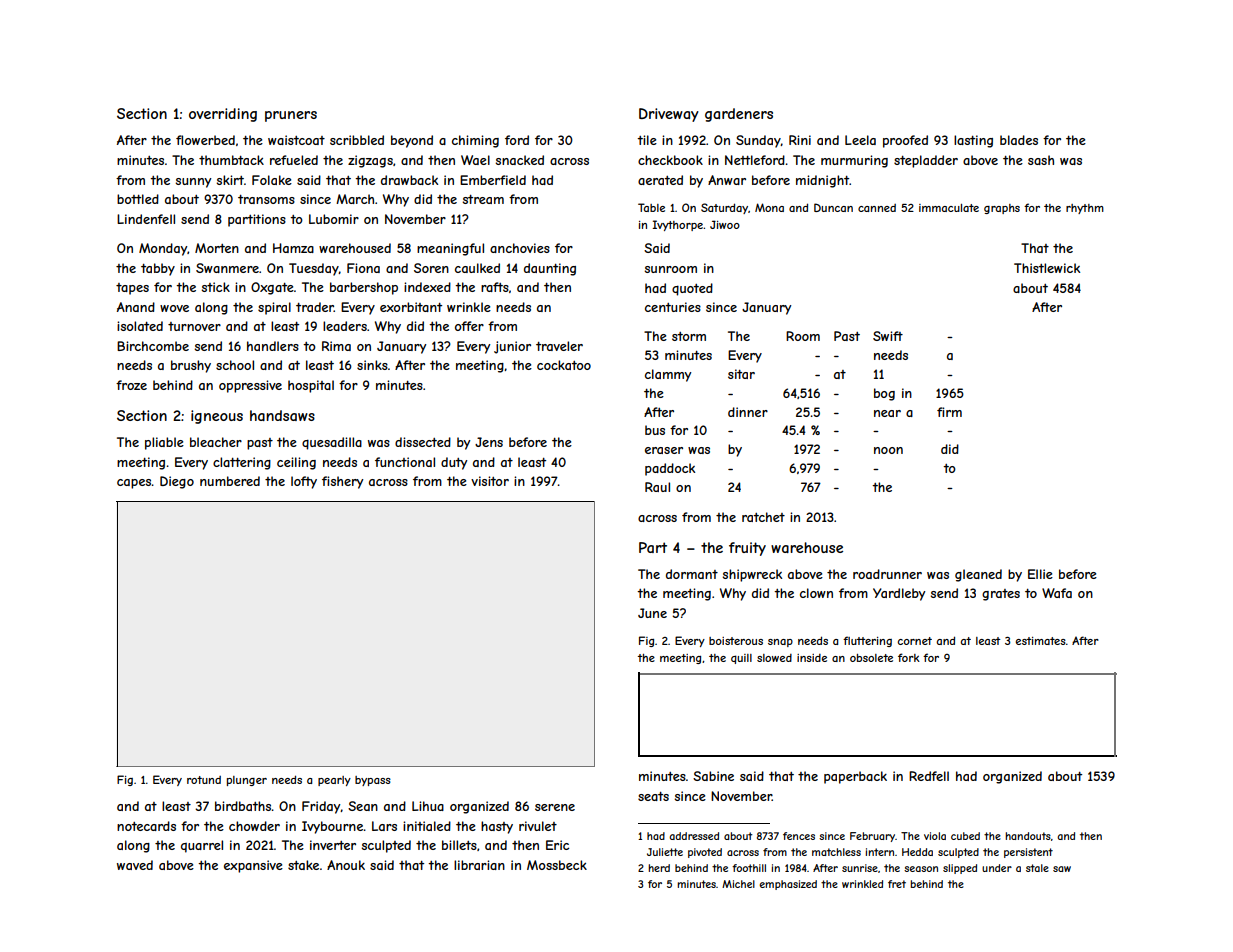 This screenshot has width=1233, height=952. What do you see at coordinates (713, 776) in the screenshot?
I see `Sabine` at bounding box center [713, 776].
